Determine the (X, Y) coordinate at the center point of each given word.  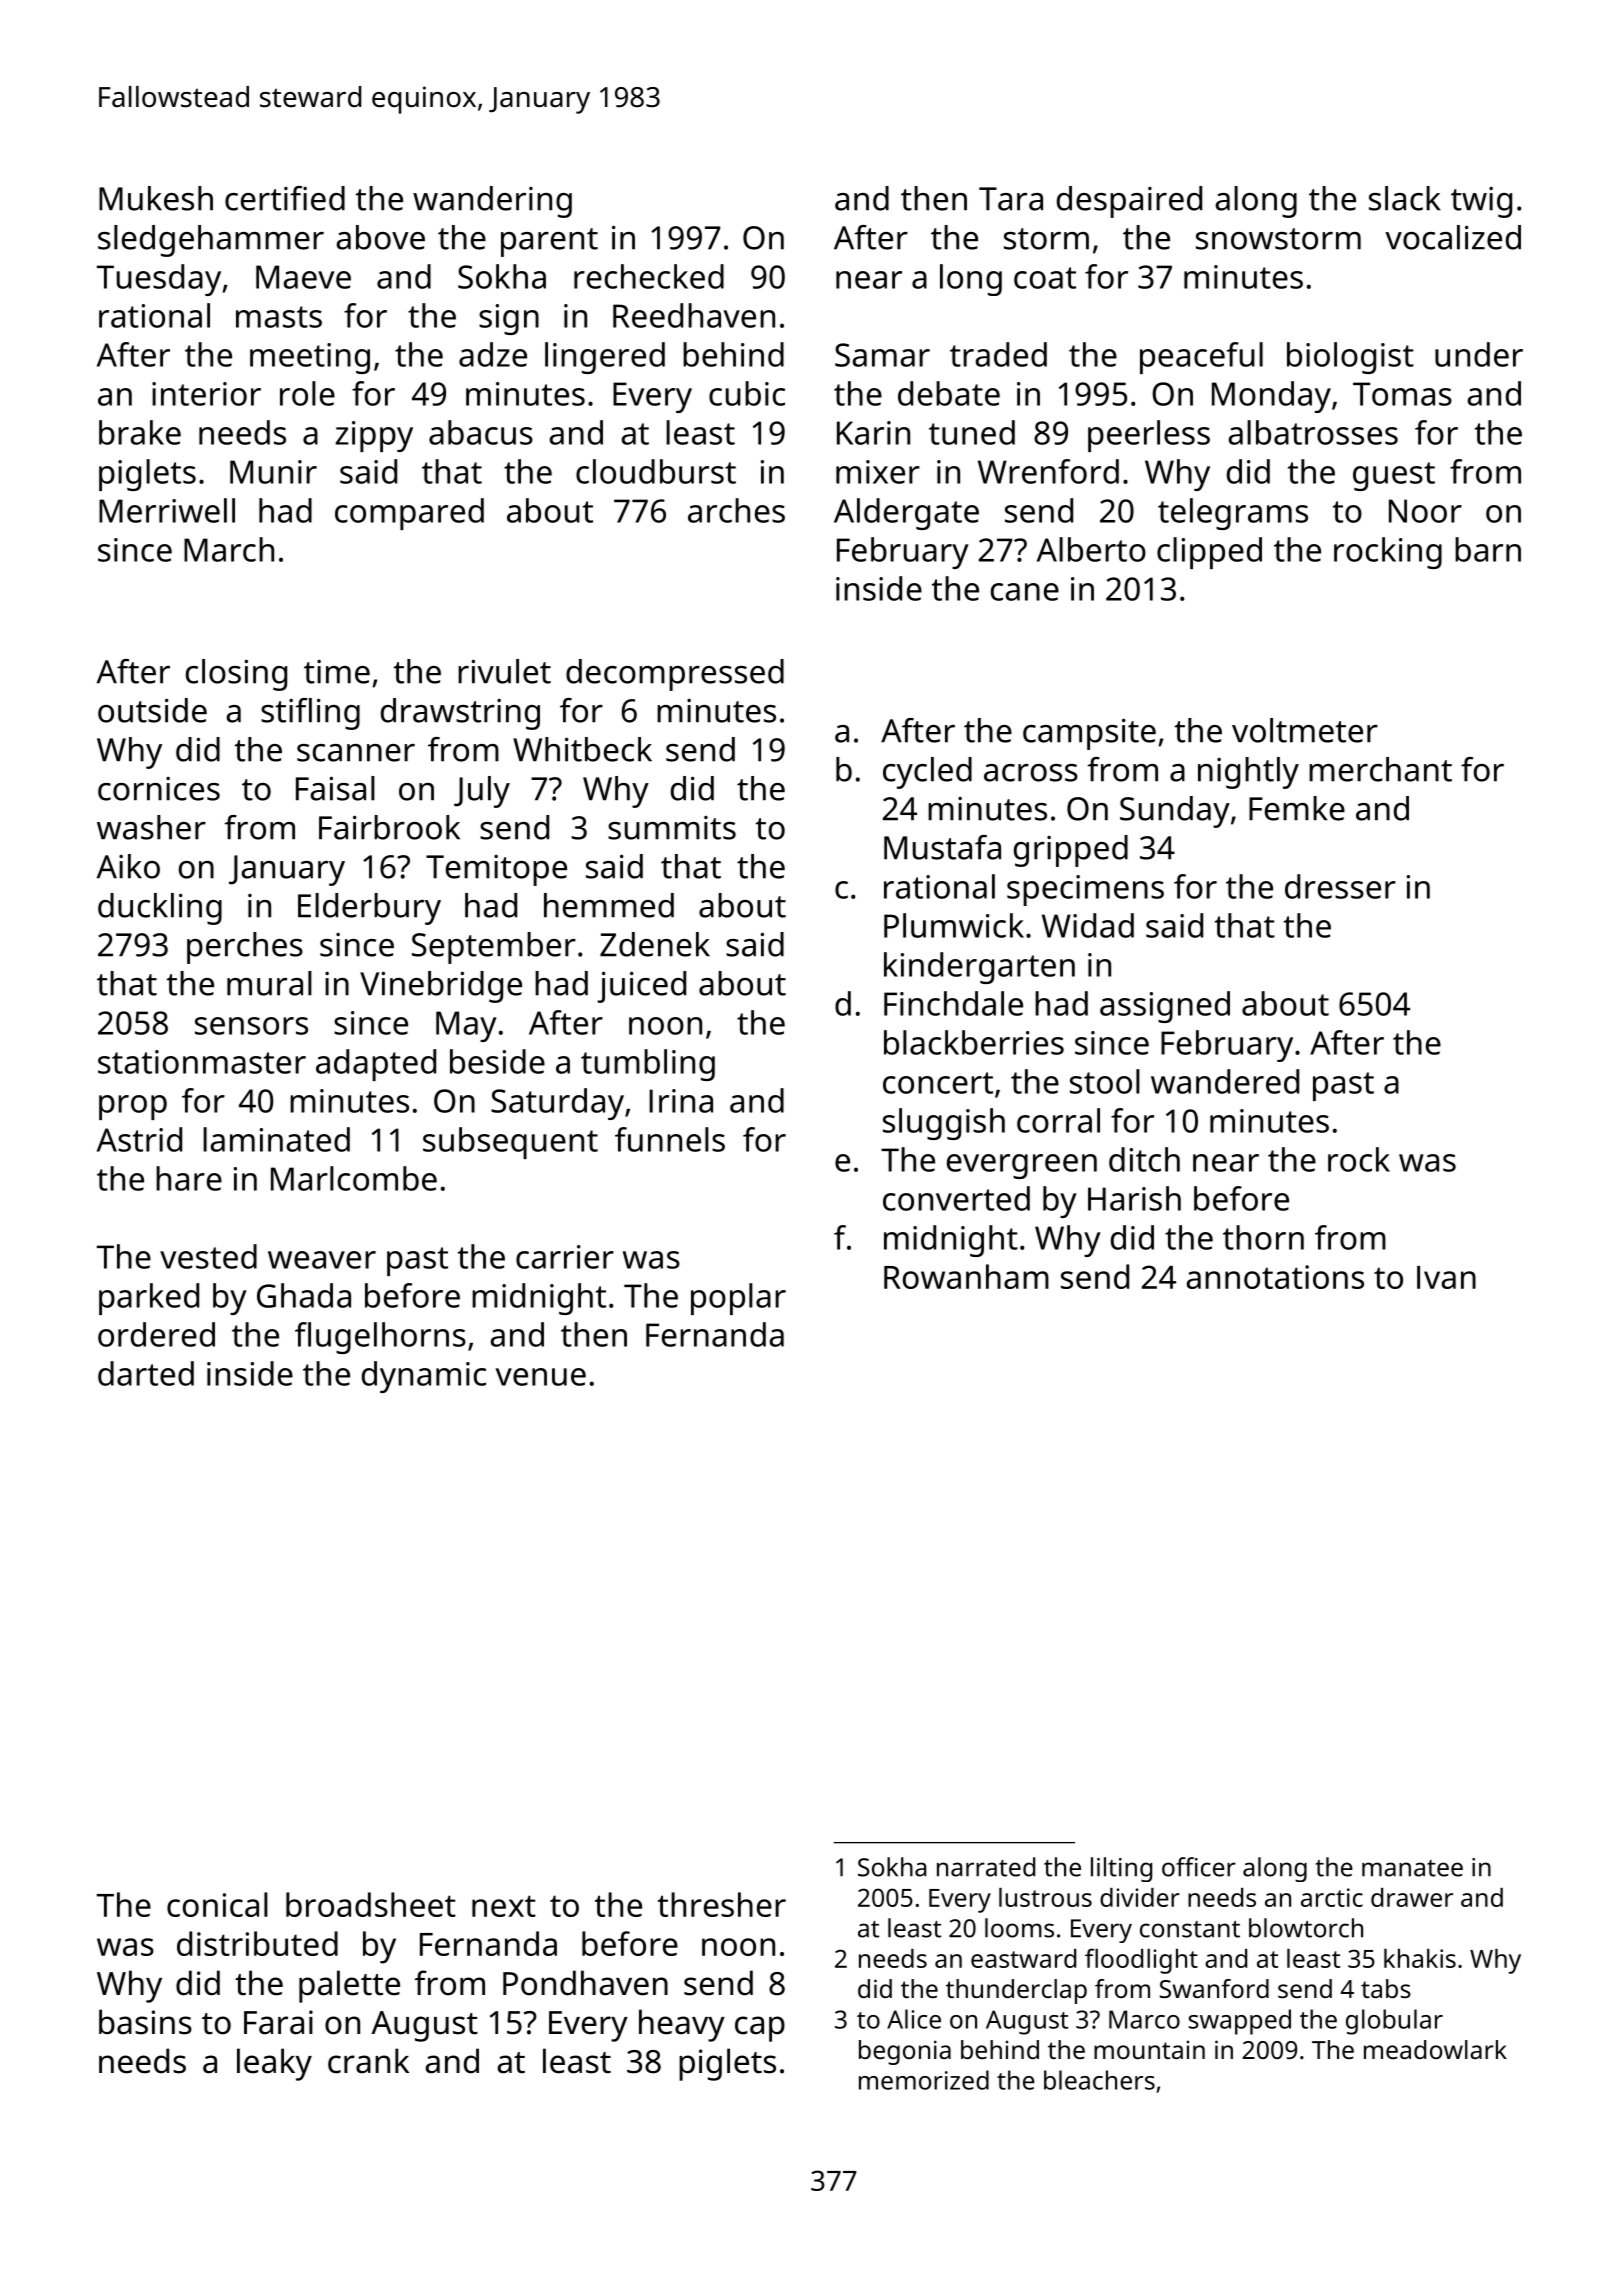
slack (1404, 198)
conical (217, 1904)
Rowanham (966, 1276)
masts (279, 317)
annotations (1275, 1277)
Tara (1011, 199)
